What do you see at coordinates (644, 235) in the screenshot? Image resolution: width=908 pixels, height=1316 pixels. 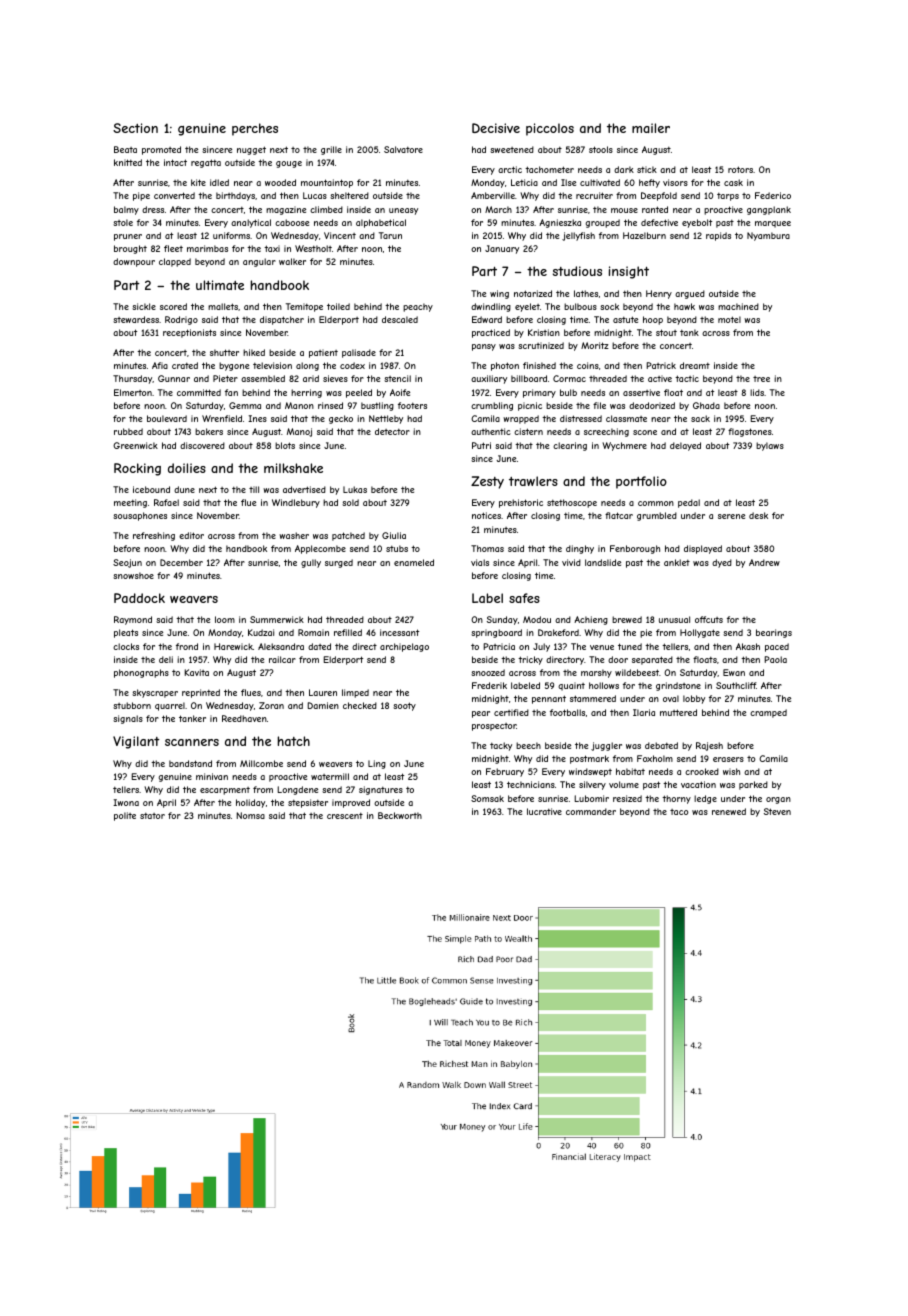 I see `Hazelburn` at bounding box center [644, 235].
